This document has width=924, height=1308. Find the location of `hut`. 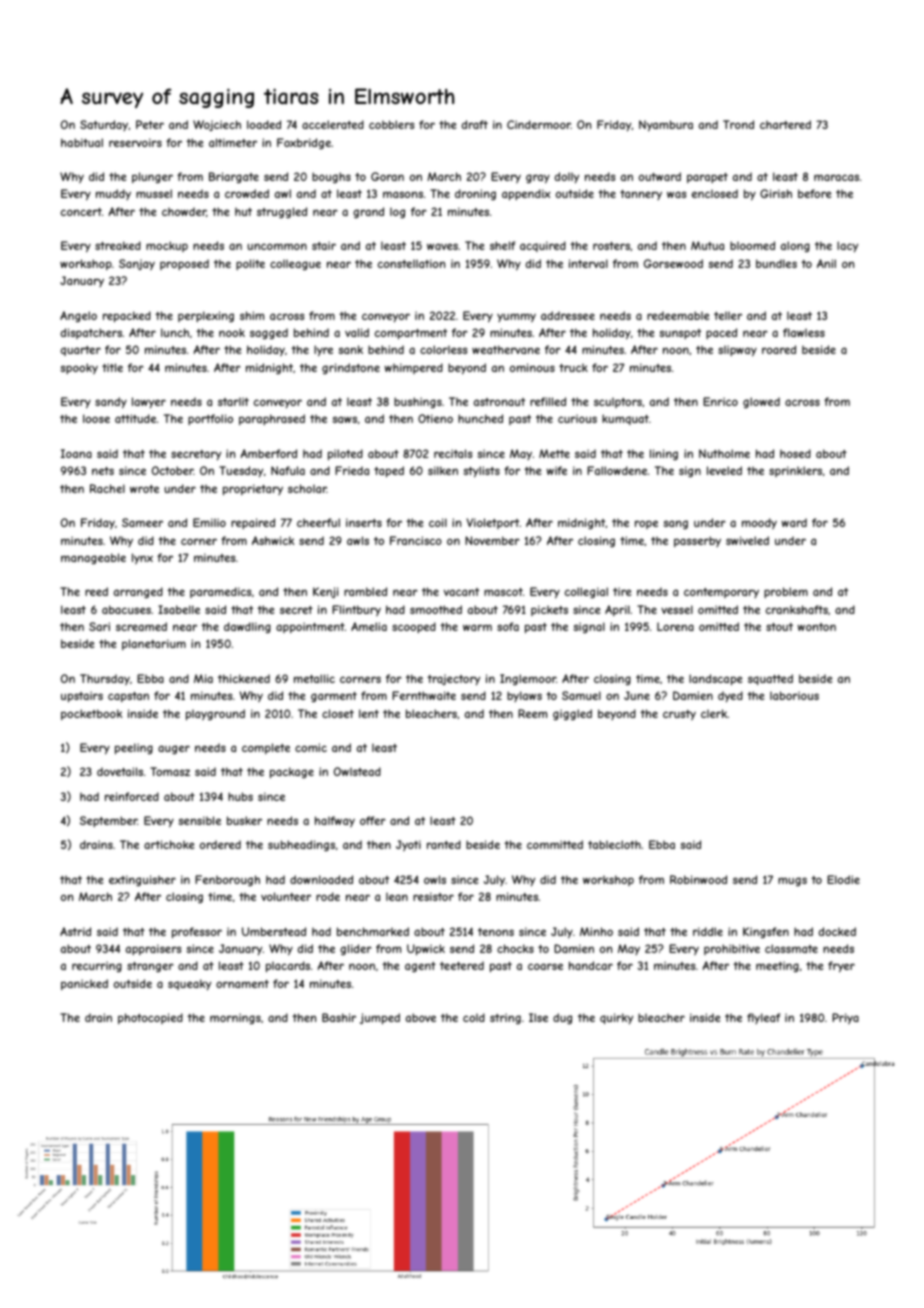

hut is located at coordinates (243, 212).
